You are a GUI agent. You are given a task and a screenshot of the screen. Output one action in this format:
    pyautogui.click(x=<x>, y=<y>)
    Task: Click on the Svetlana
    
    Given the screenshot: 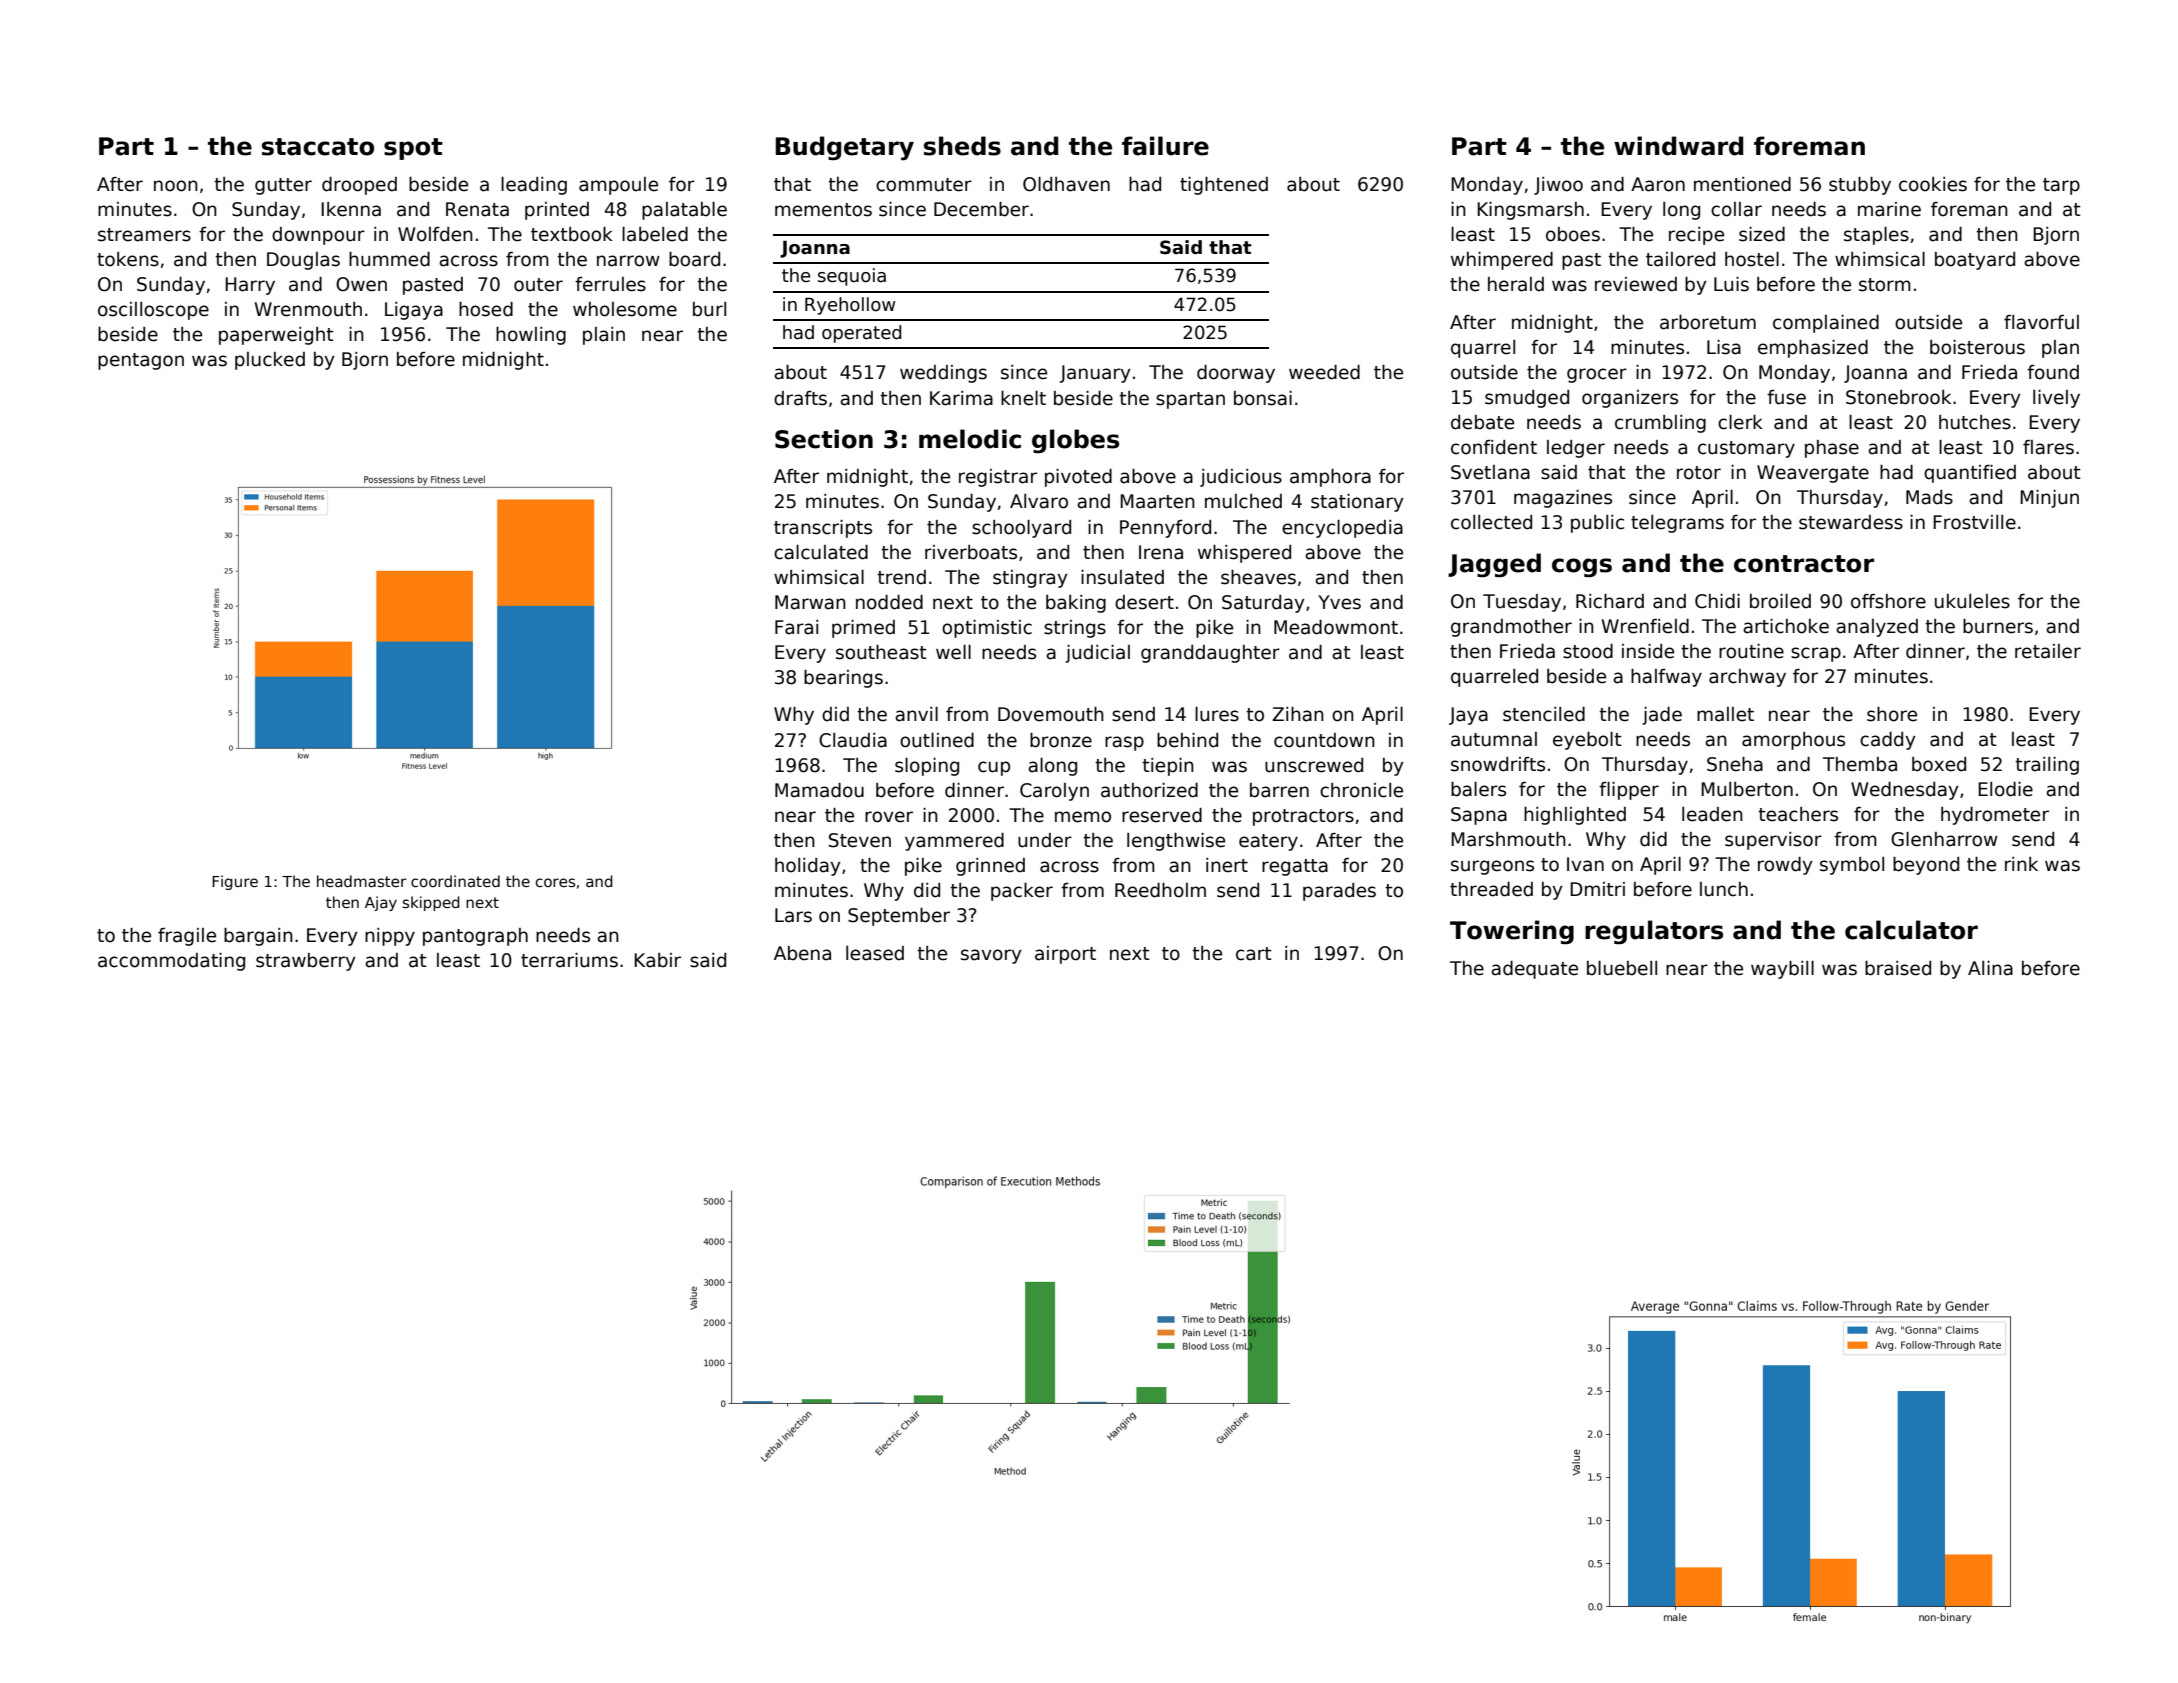 What is the action you would take?
    pyautogui.click(x=1490, y=472)
